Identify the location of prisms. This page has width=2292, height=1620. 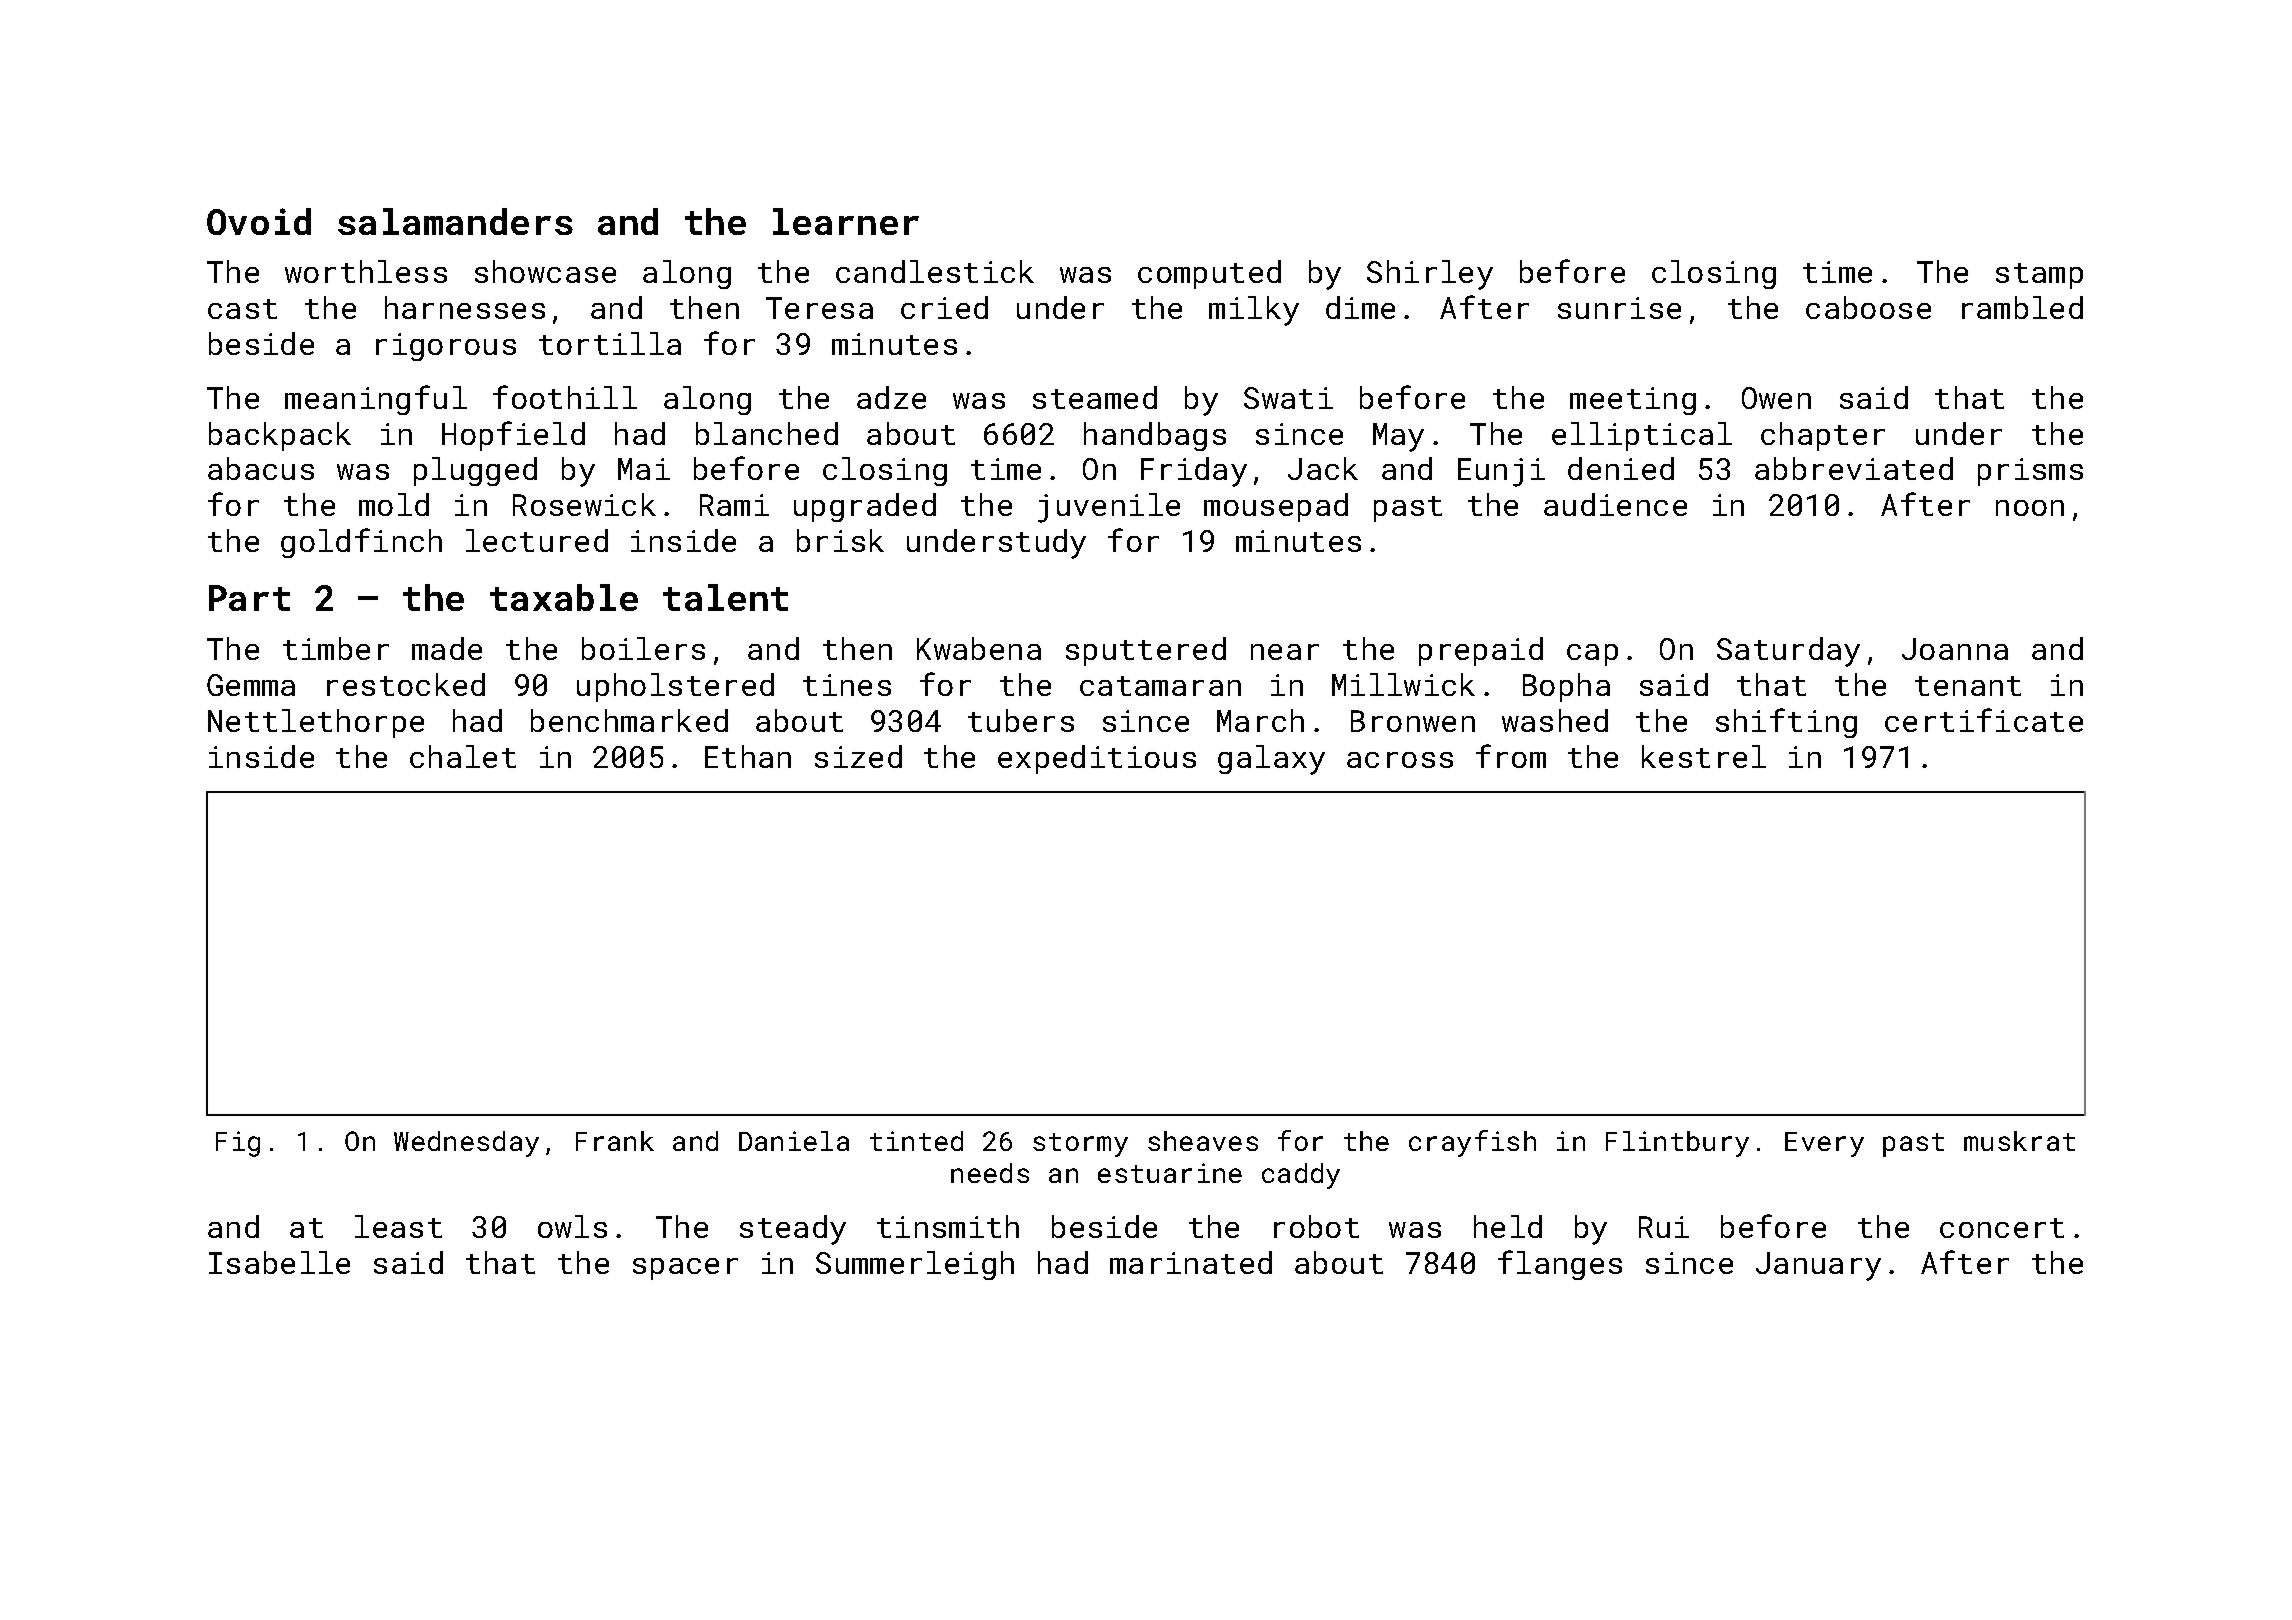
(2030, 472).
